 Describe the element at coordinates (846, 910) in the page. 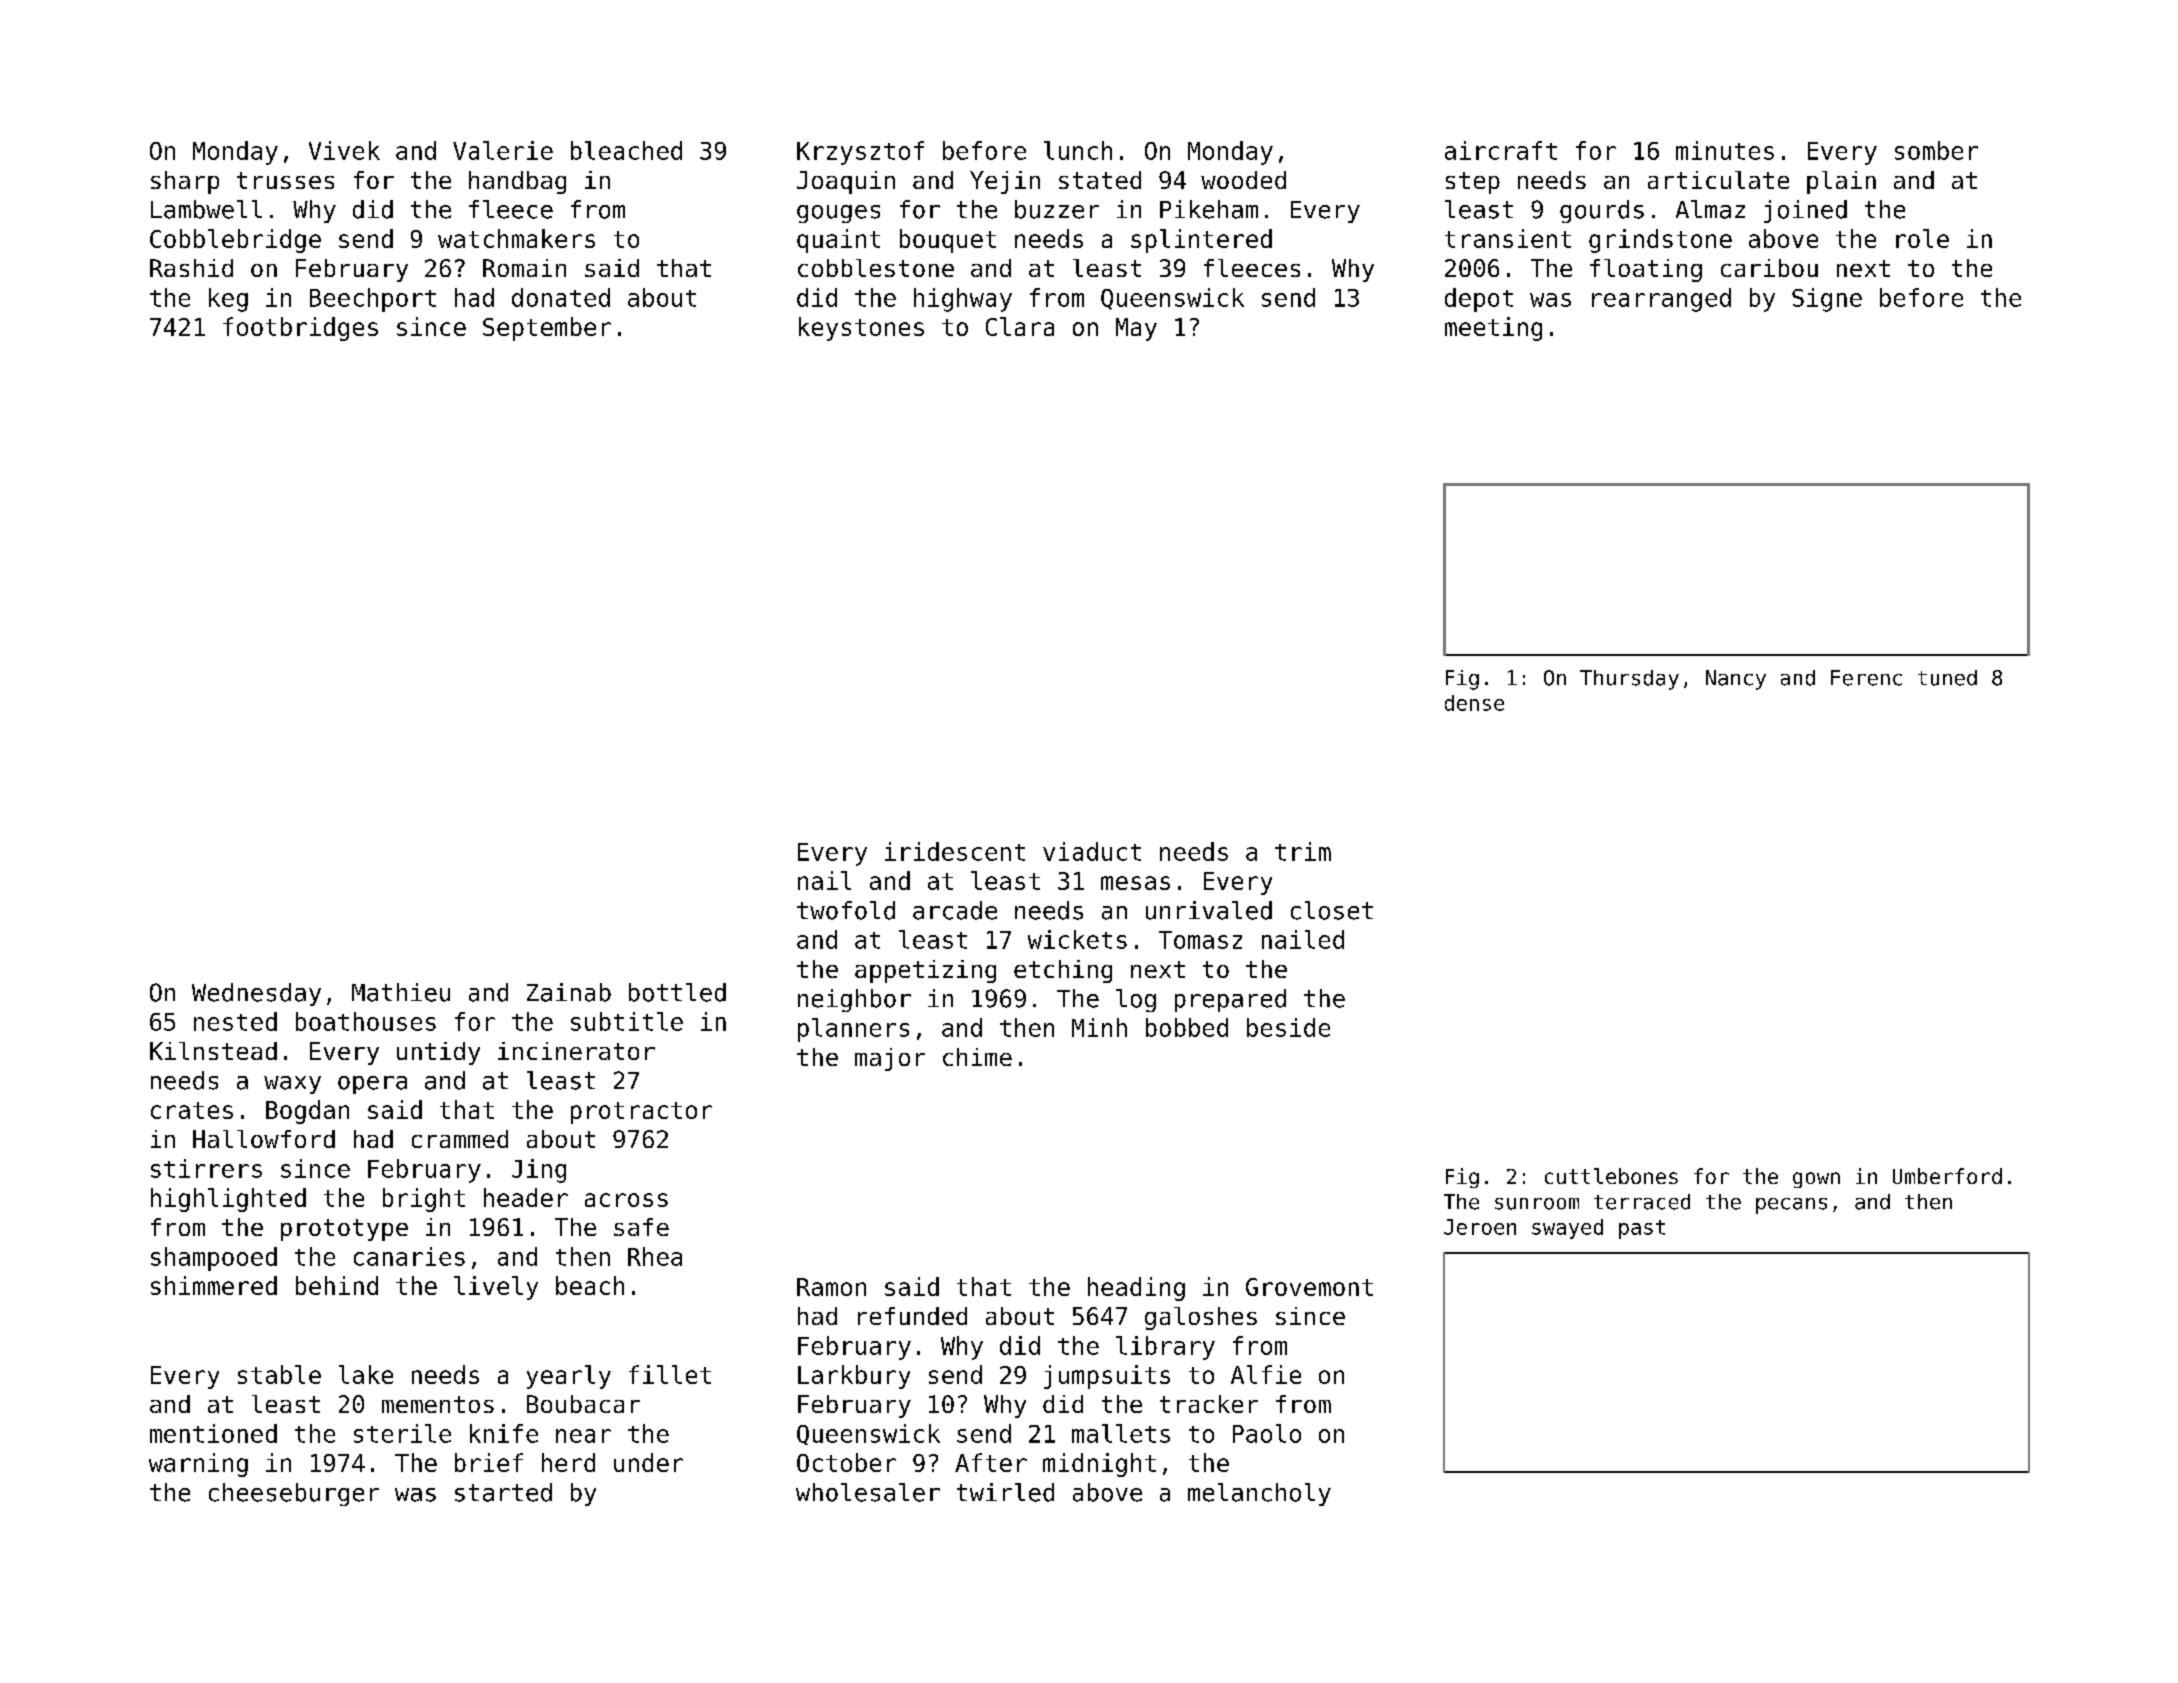

I see `twofold` at that location.
